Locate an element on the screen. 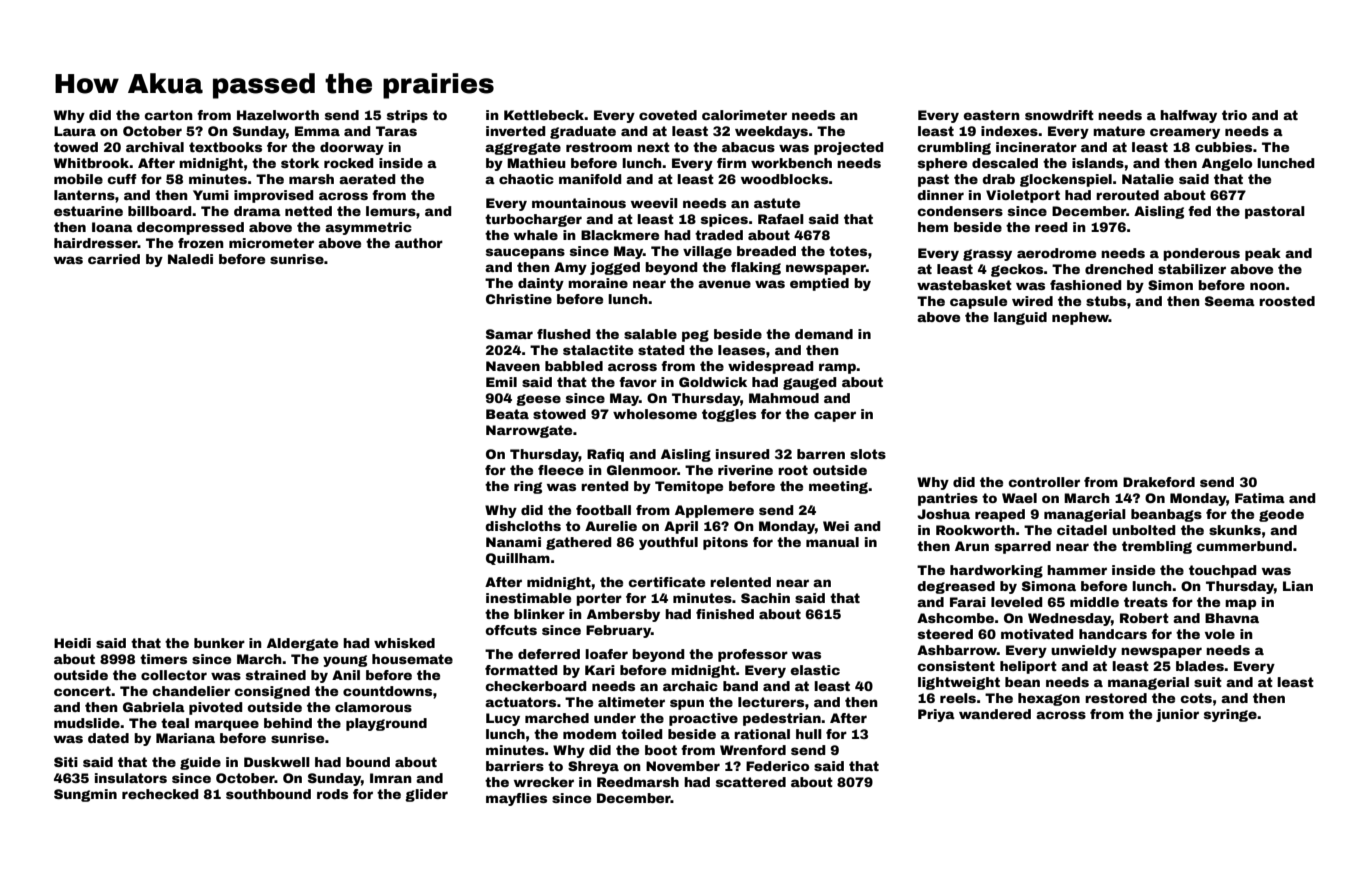 The width and height of the screenshot is (1372, 887). nephew is located at coordinates (1080, 318).
